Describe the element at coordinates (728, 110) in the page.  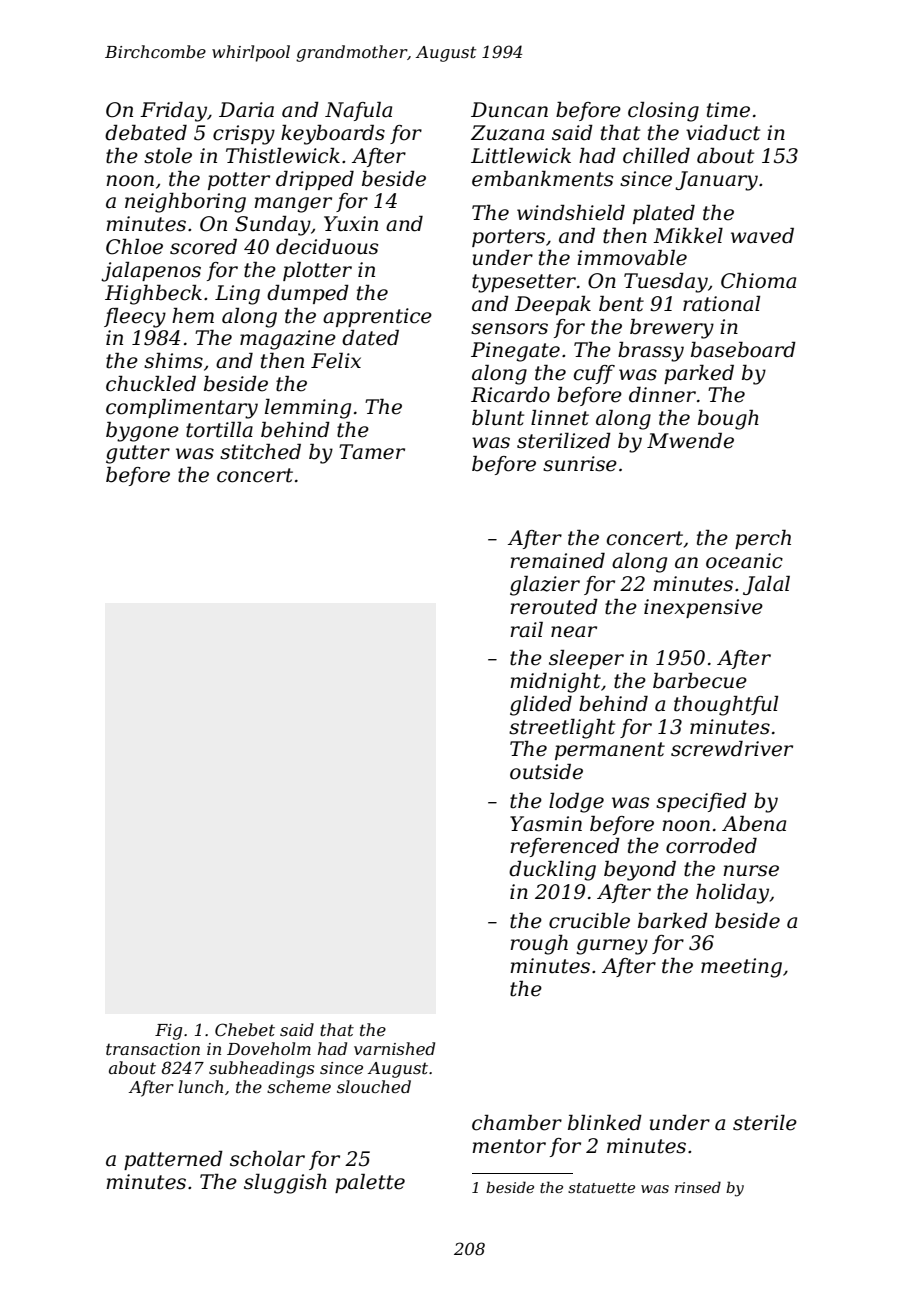
I see `time` at that location.
